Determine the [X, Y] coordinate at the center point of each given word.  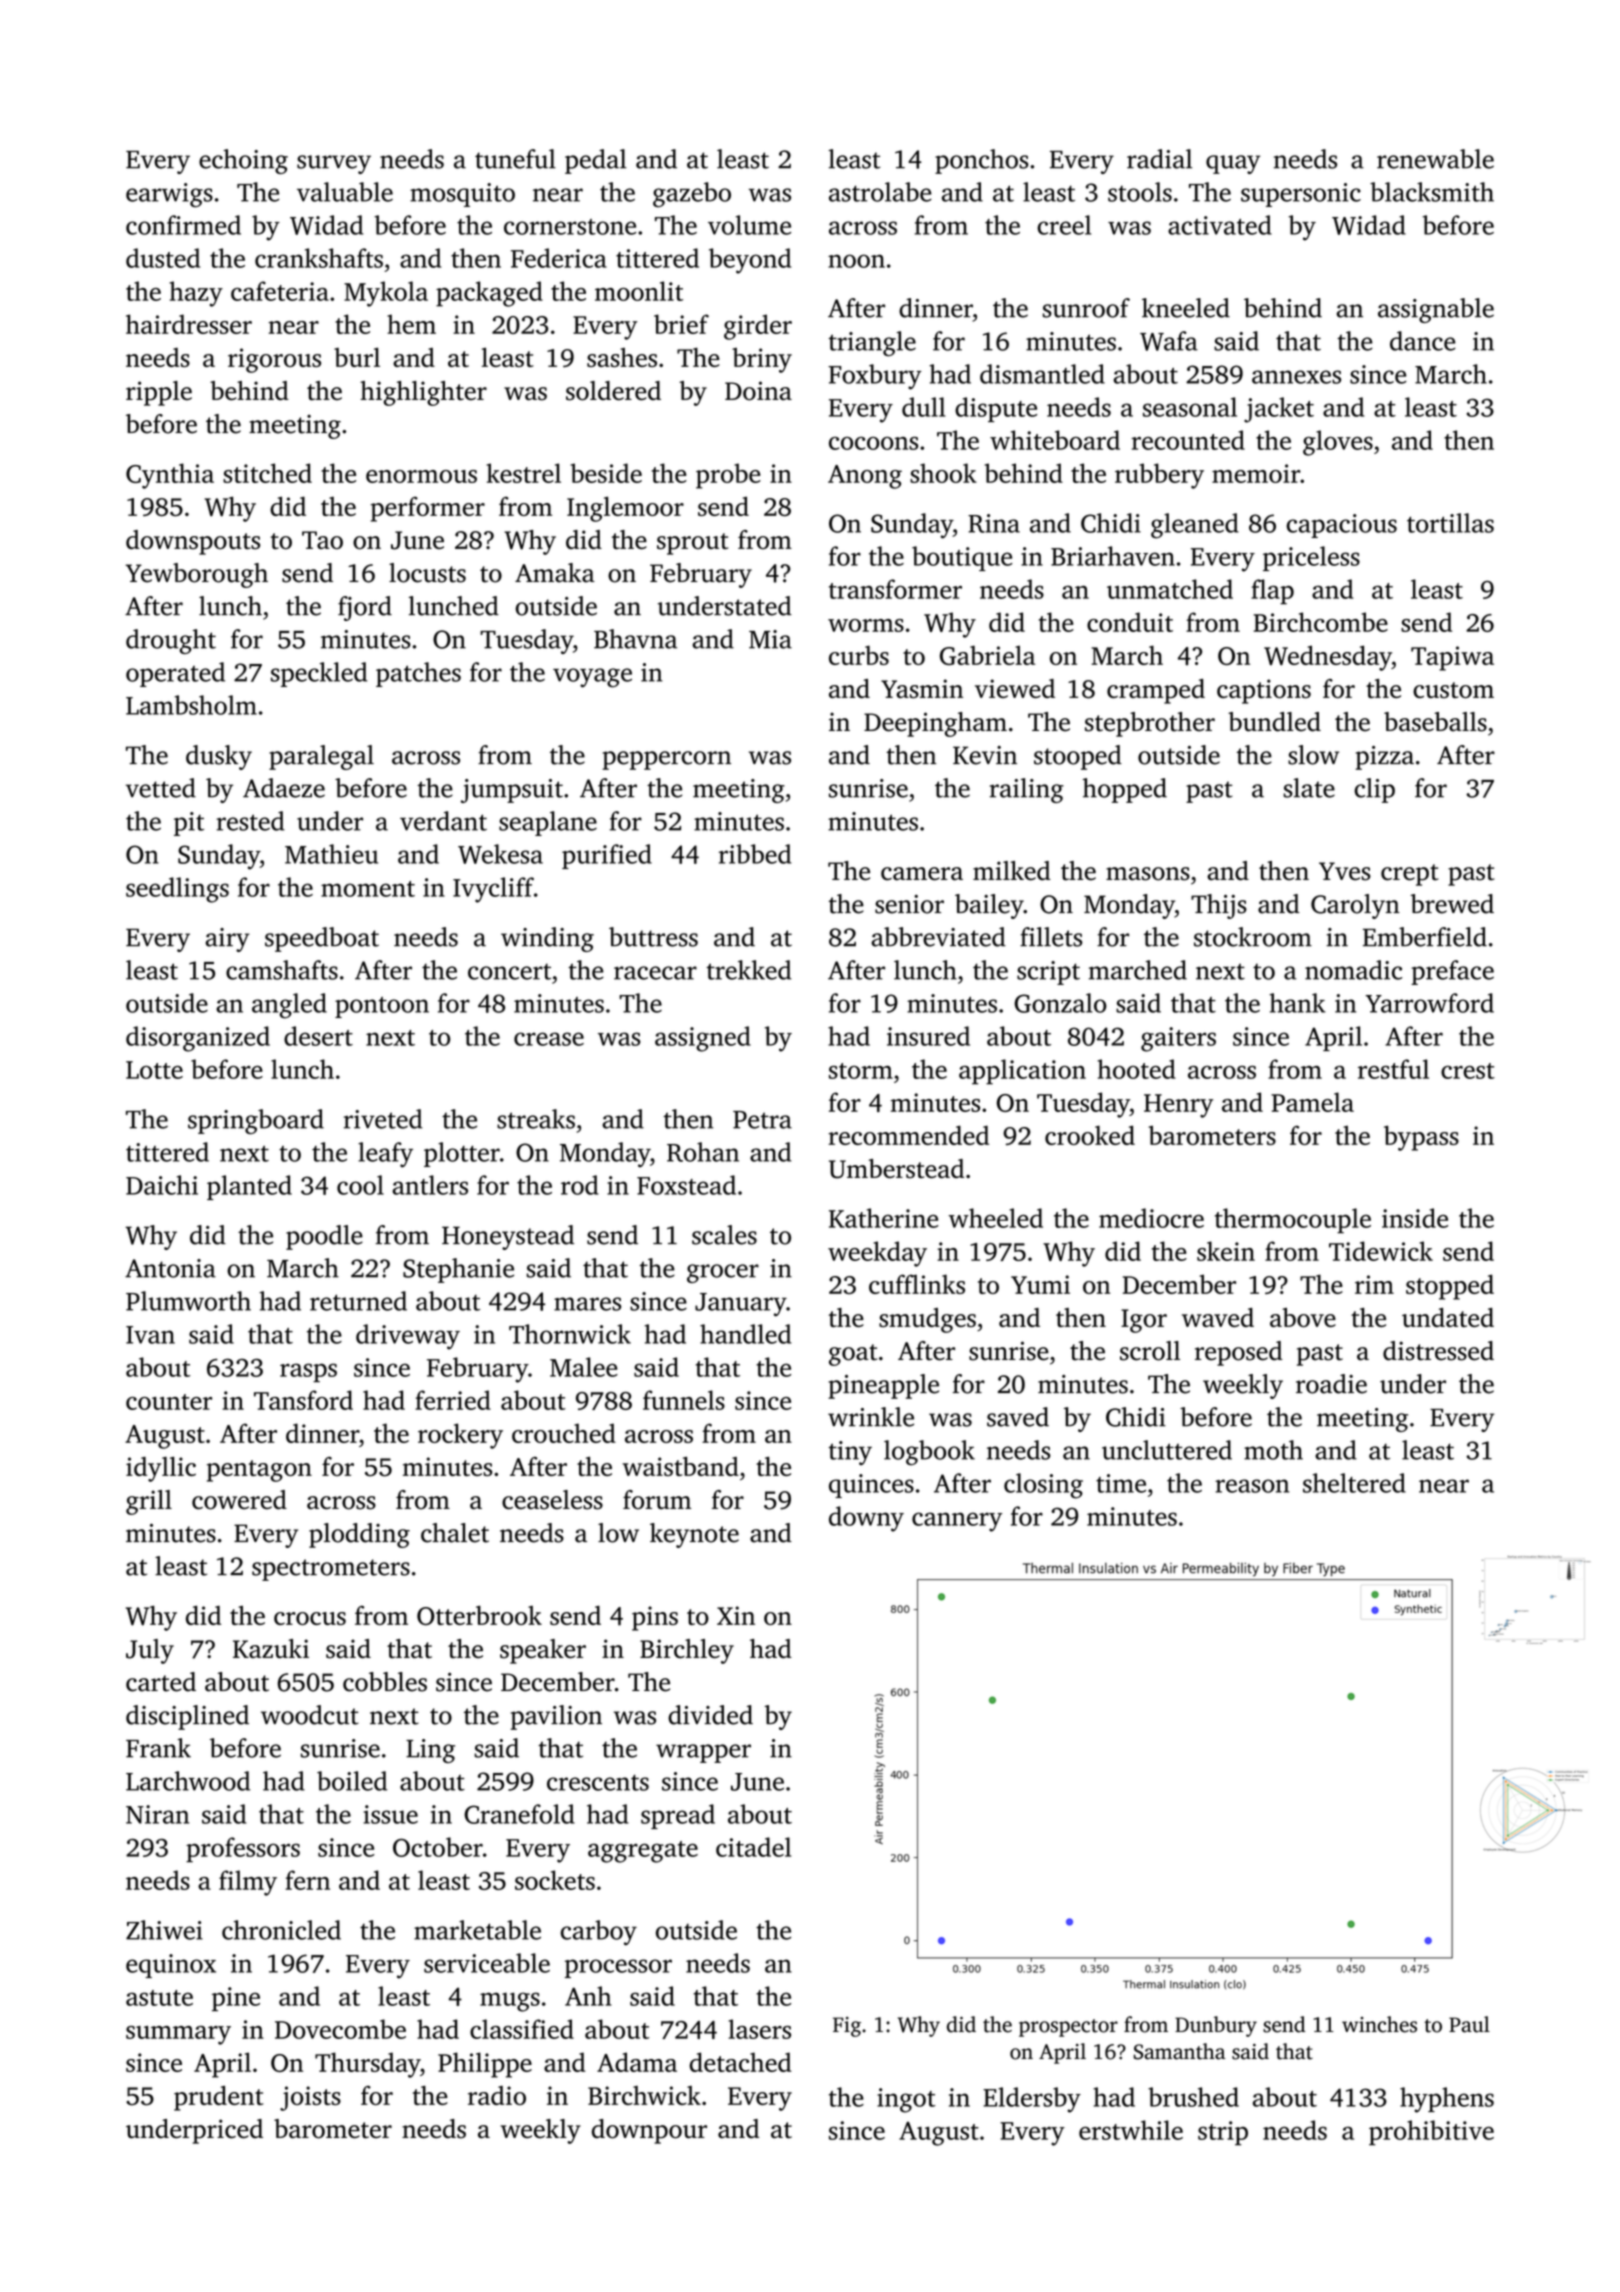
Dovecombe [340, 2029]
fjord [365, 608]
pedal [596, 161]
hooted [1137, 1069]
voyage [592, 678]
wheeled [995, 1218]
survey [334, 164]
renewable [1435, 159]
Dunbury [1216, 2026]
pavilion [556, 1717]
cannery [957, 1522]
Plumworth [188, 1301]
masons [1148, 874]
